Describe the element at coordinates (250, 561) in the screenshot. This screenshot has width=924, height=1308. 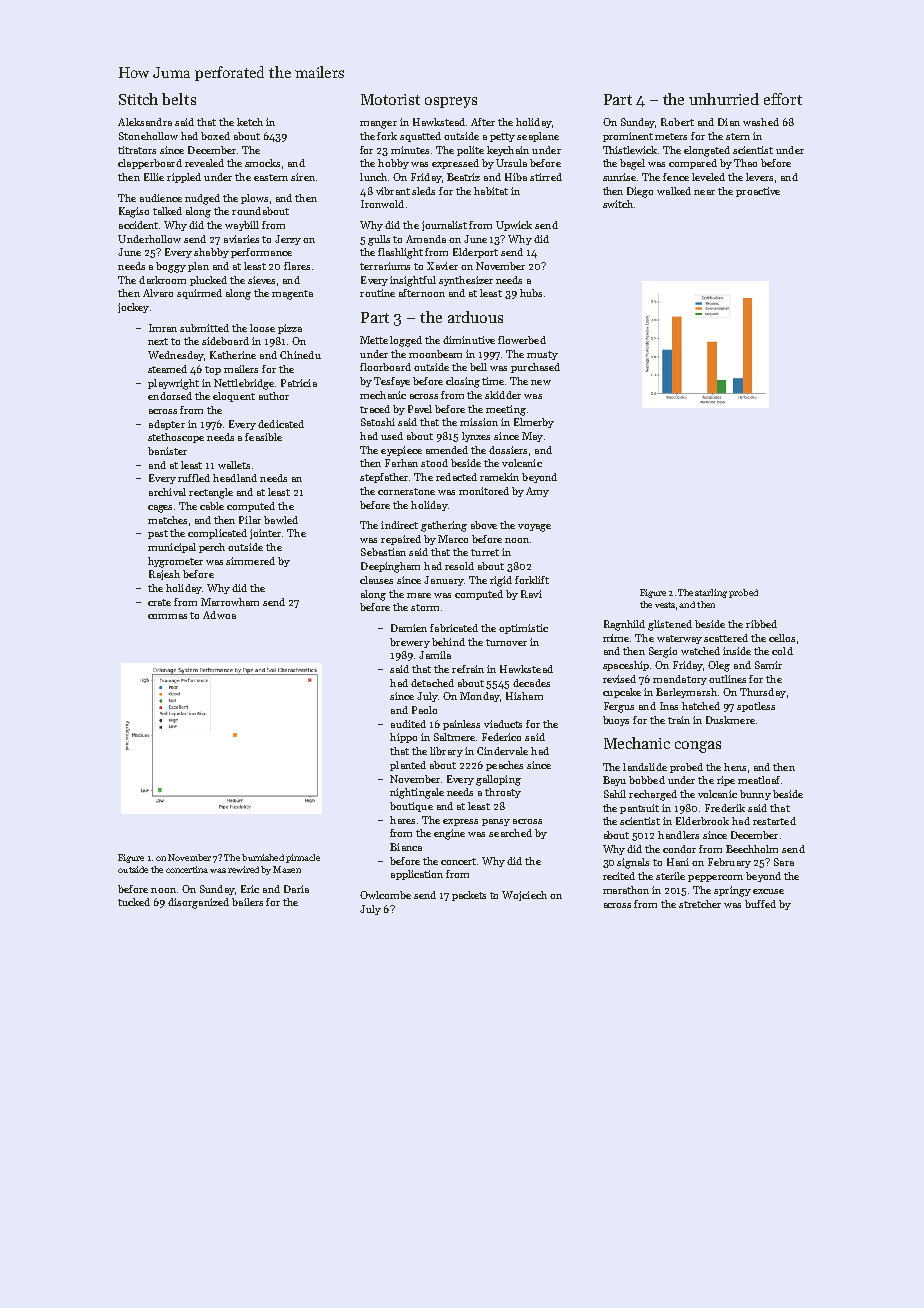
I see `simmered` at that location.
